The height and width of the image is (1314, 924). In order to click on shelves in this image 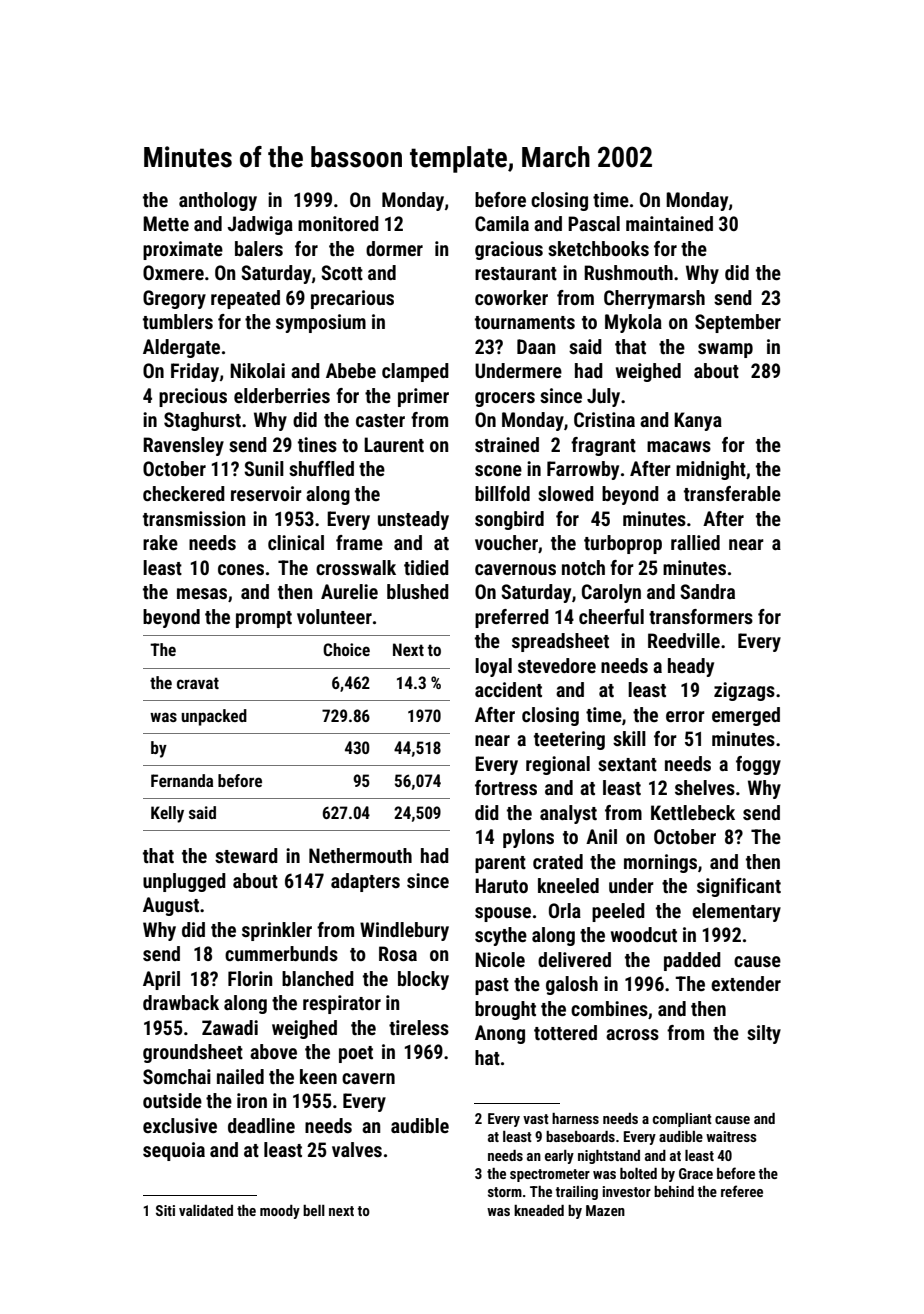, I will do `click(705, 787)`.
